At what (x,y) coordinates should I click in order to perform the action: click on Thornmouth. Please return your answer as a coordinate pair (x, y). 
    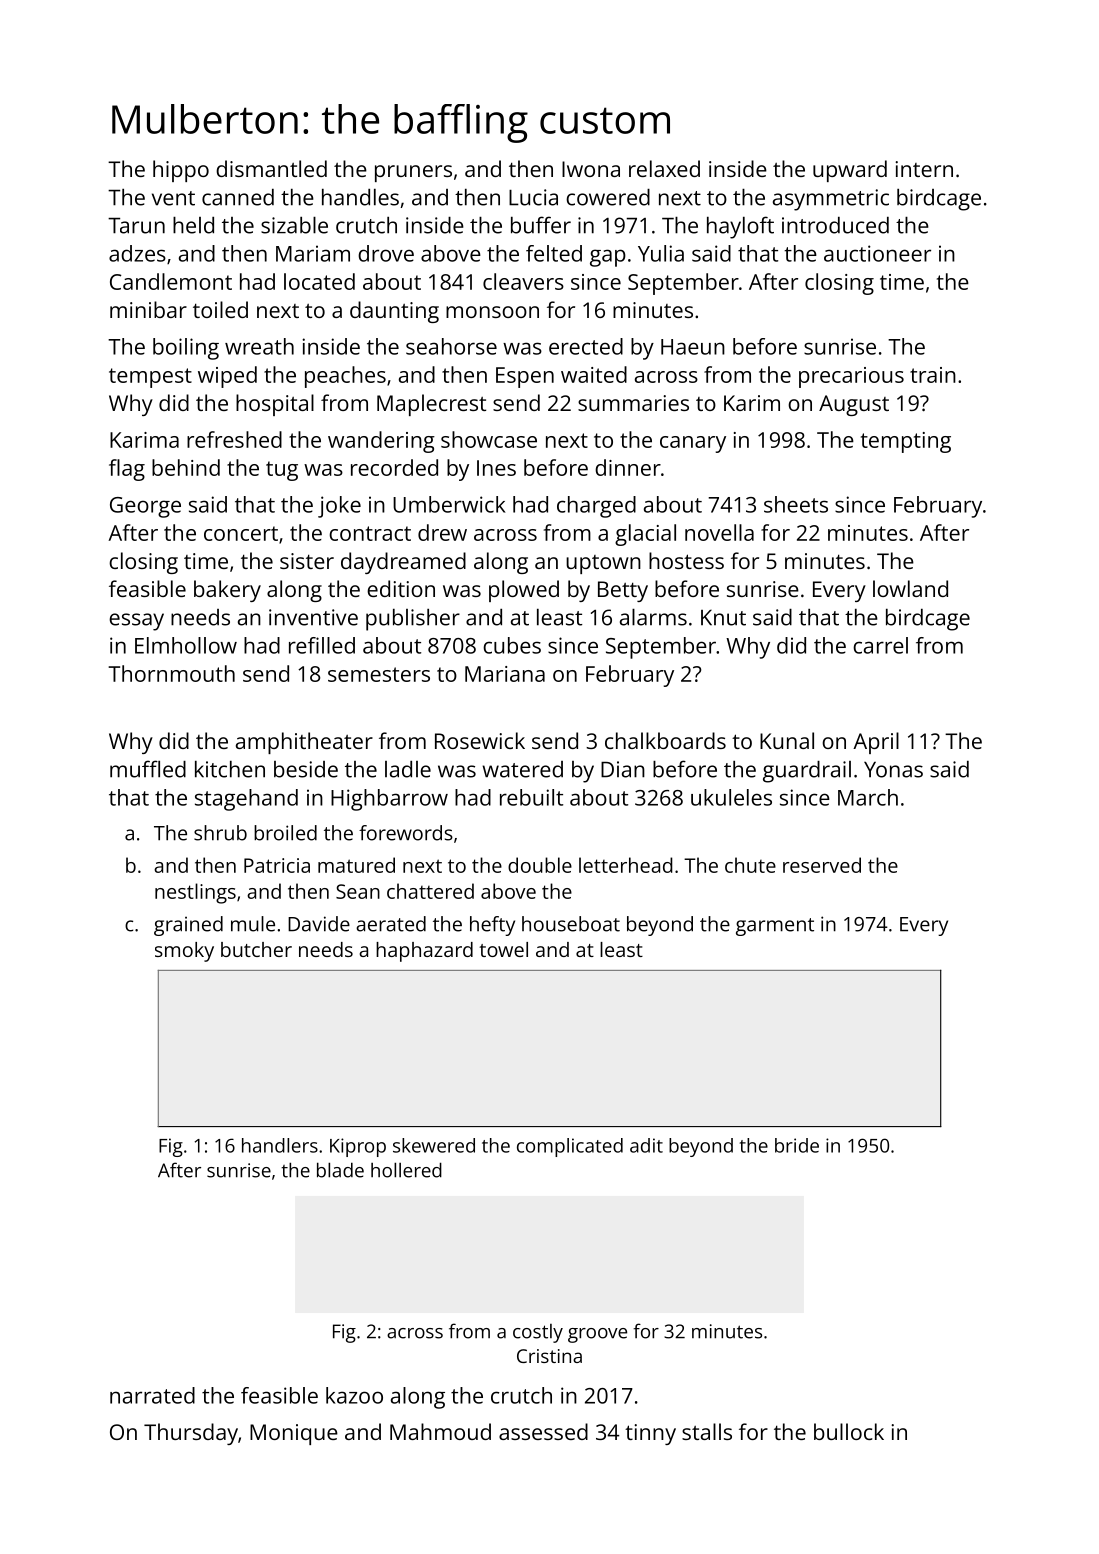
    Looking at the image, I should click on (171, 673).
